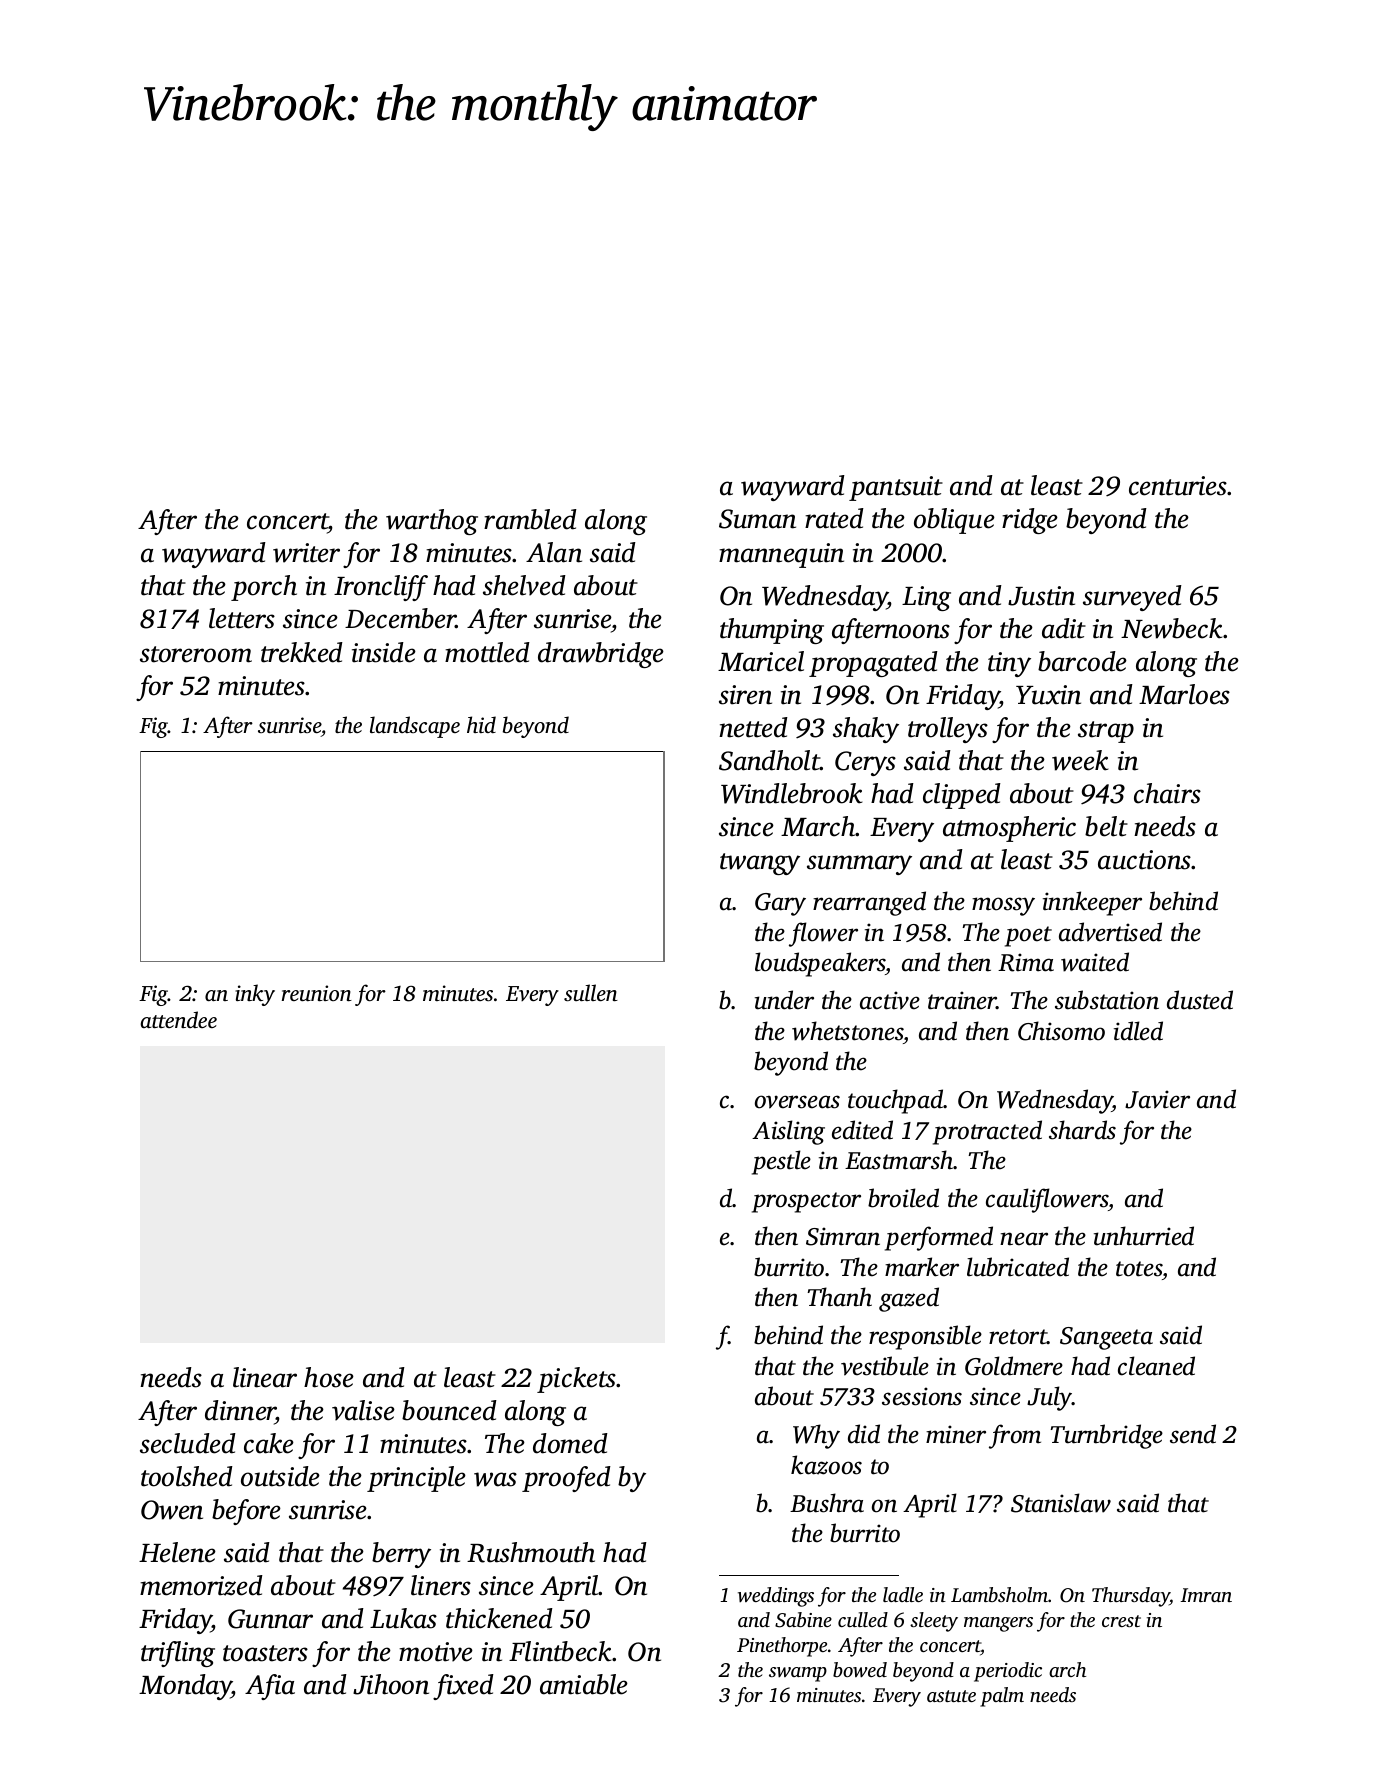  What do you see at coordinates (1178, 486) in the screenshot?
I see `centuries` at bounding box center [1178, 486].
